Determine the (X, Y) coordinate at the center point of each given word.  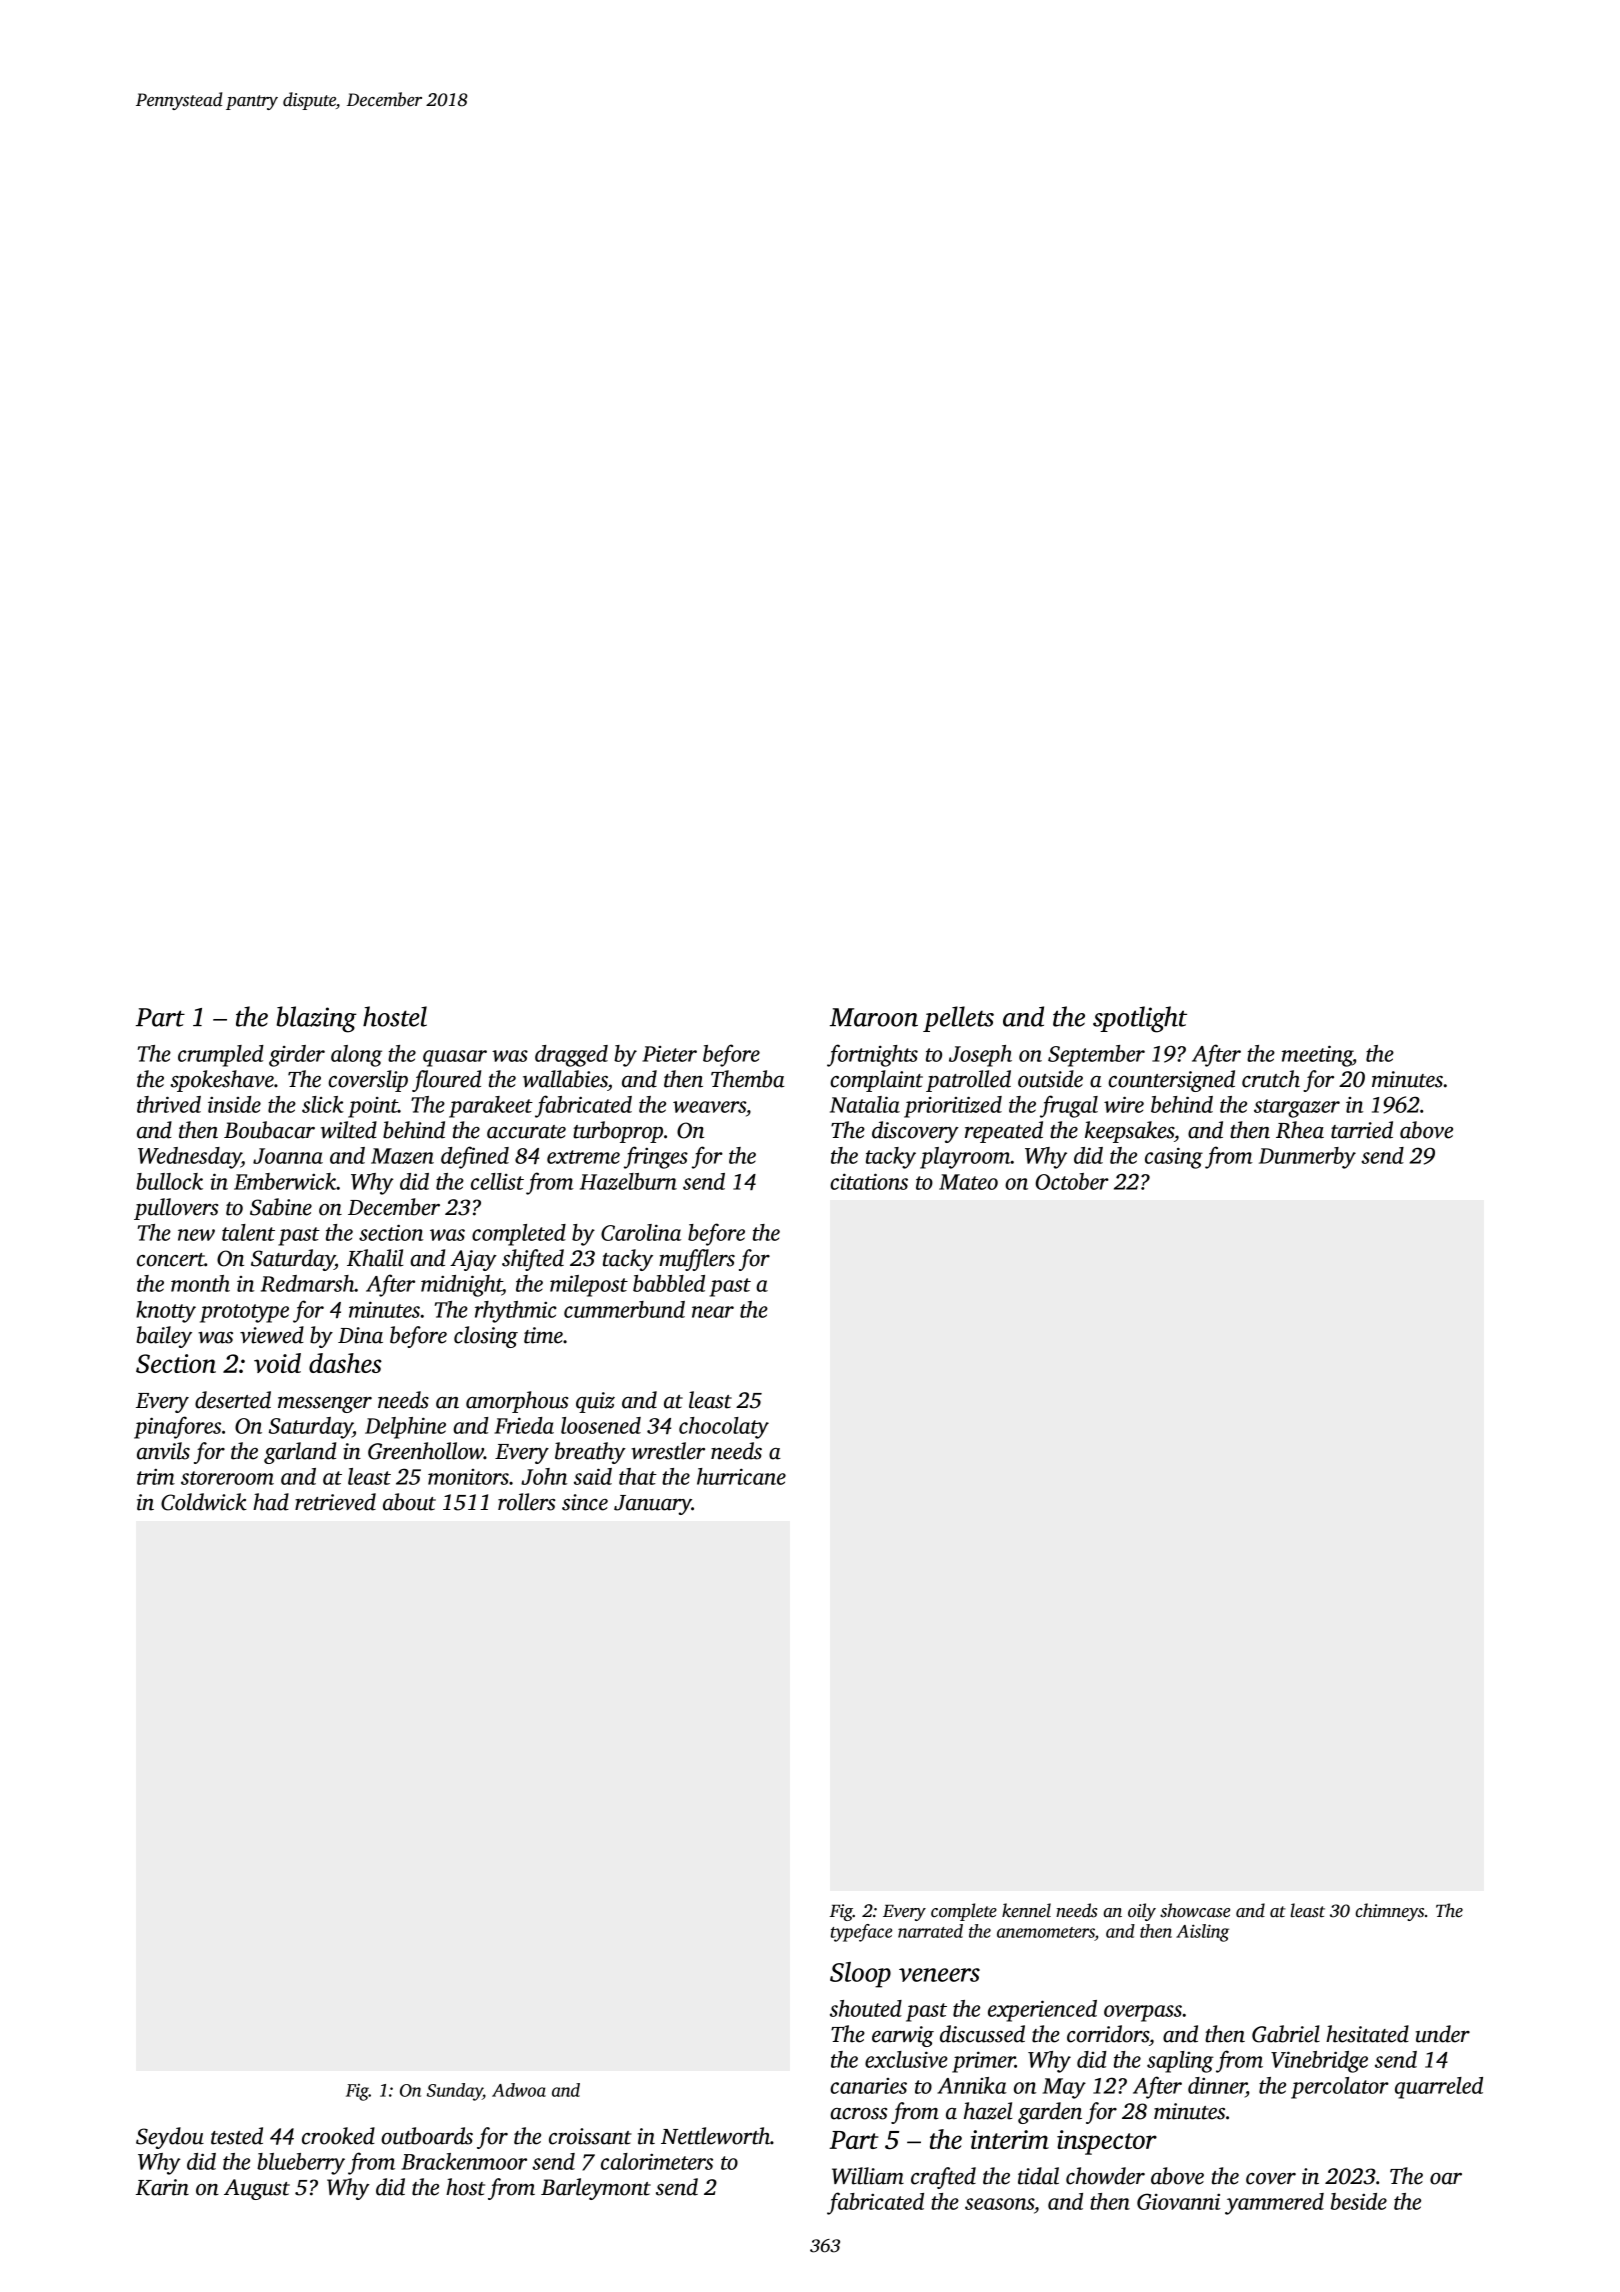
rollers (527, 1502)
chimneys (1390, 1912)
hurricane (741, 1476)
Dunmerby (1307, 1158)
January (653, 1505)
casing (1174, 1158)
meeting (1317, 1056)
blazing (316, 1019)
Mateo (968, 1182)
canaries (868, 2086)
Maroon (874, 1017)
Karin (162, 2187)
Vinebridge (1319, 2062)
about (409, 1502)
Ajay (473, 1260)
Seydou (170, 2138)
